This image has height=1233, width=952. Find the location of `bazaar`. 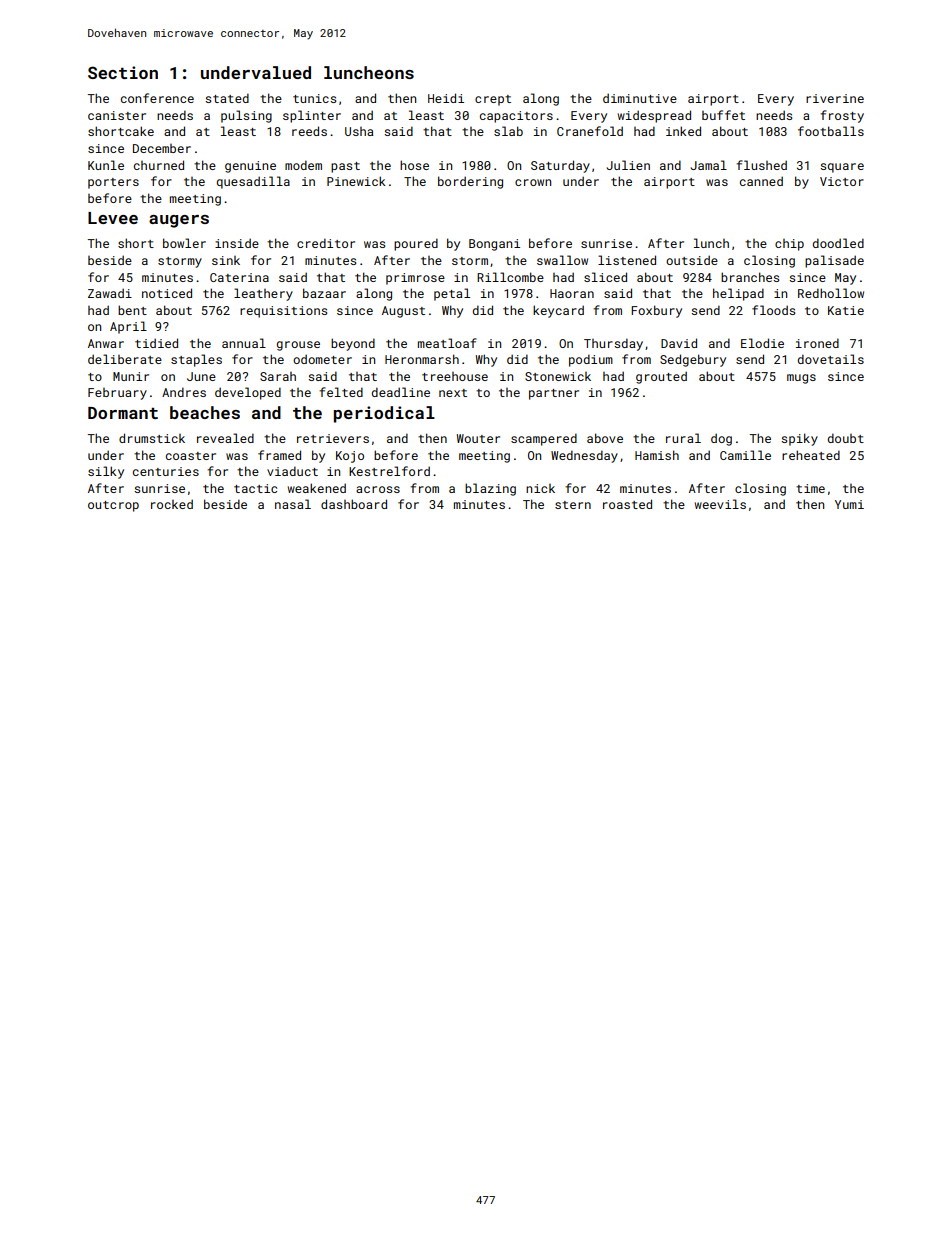

bazaar is located at coordinates (324, 293).
